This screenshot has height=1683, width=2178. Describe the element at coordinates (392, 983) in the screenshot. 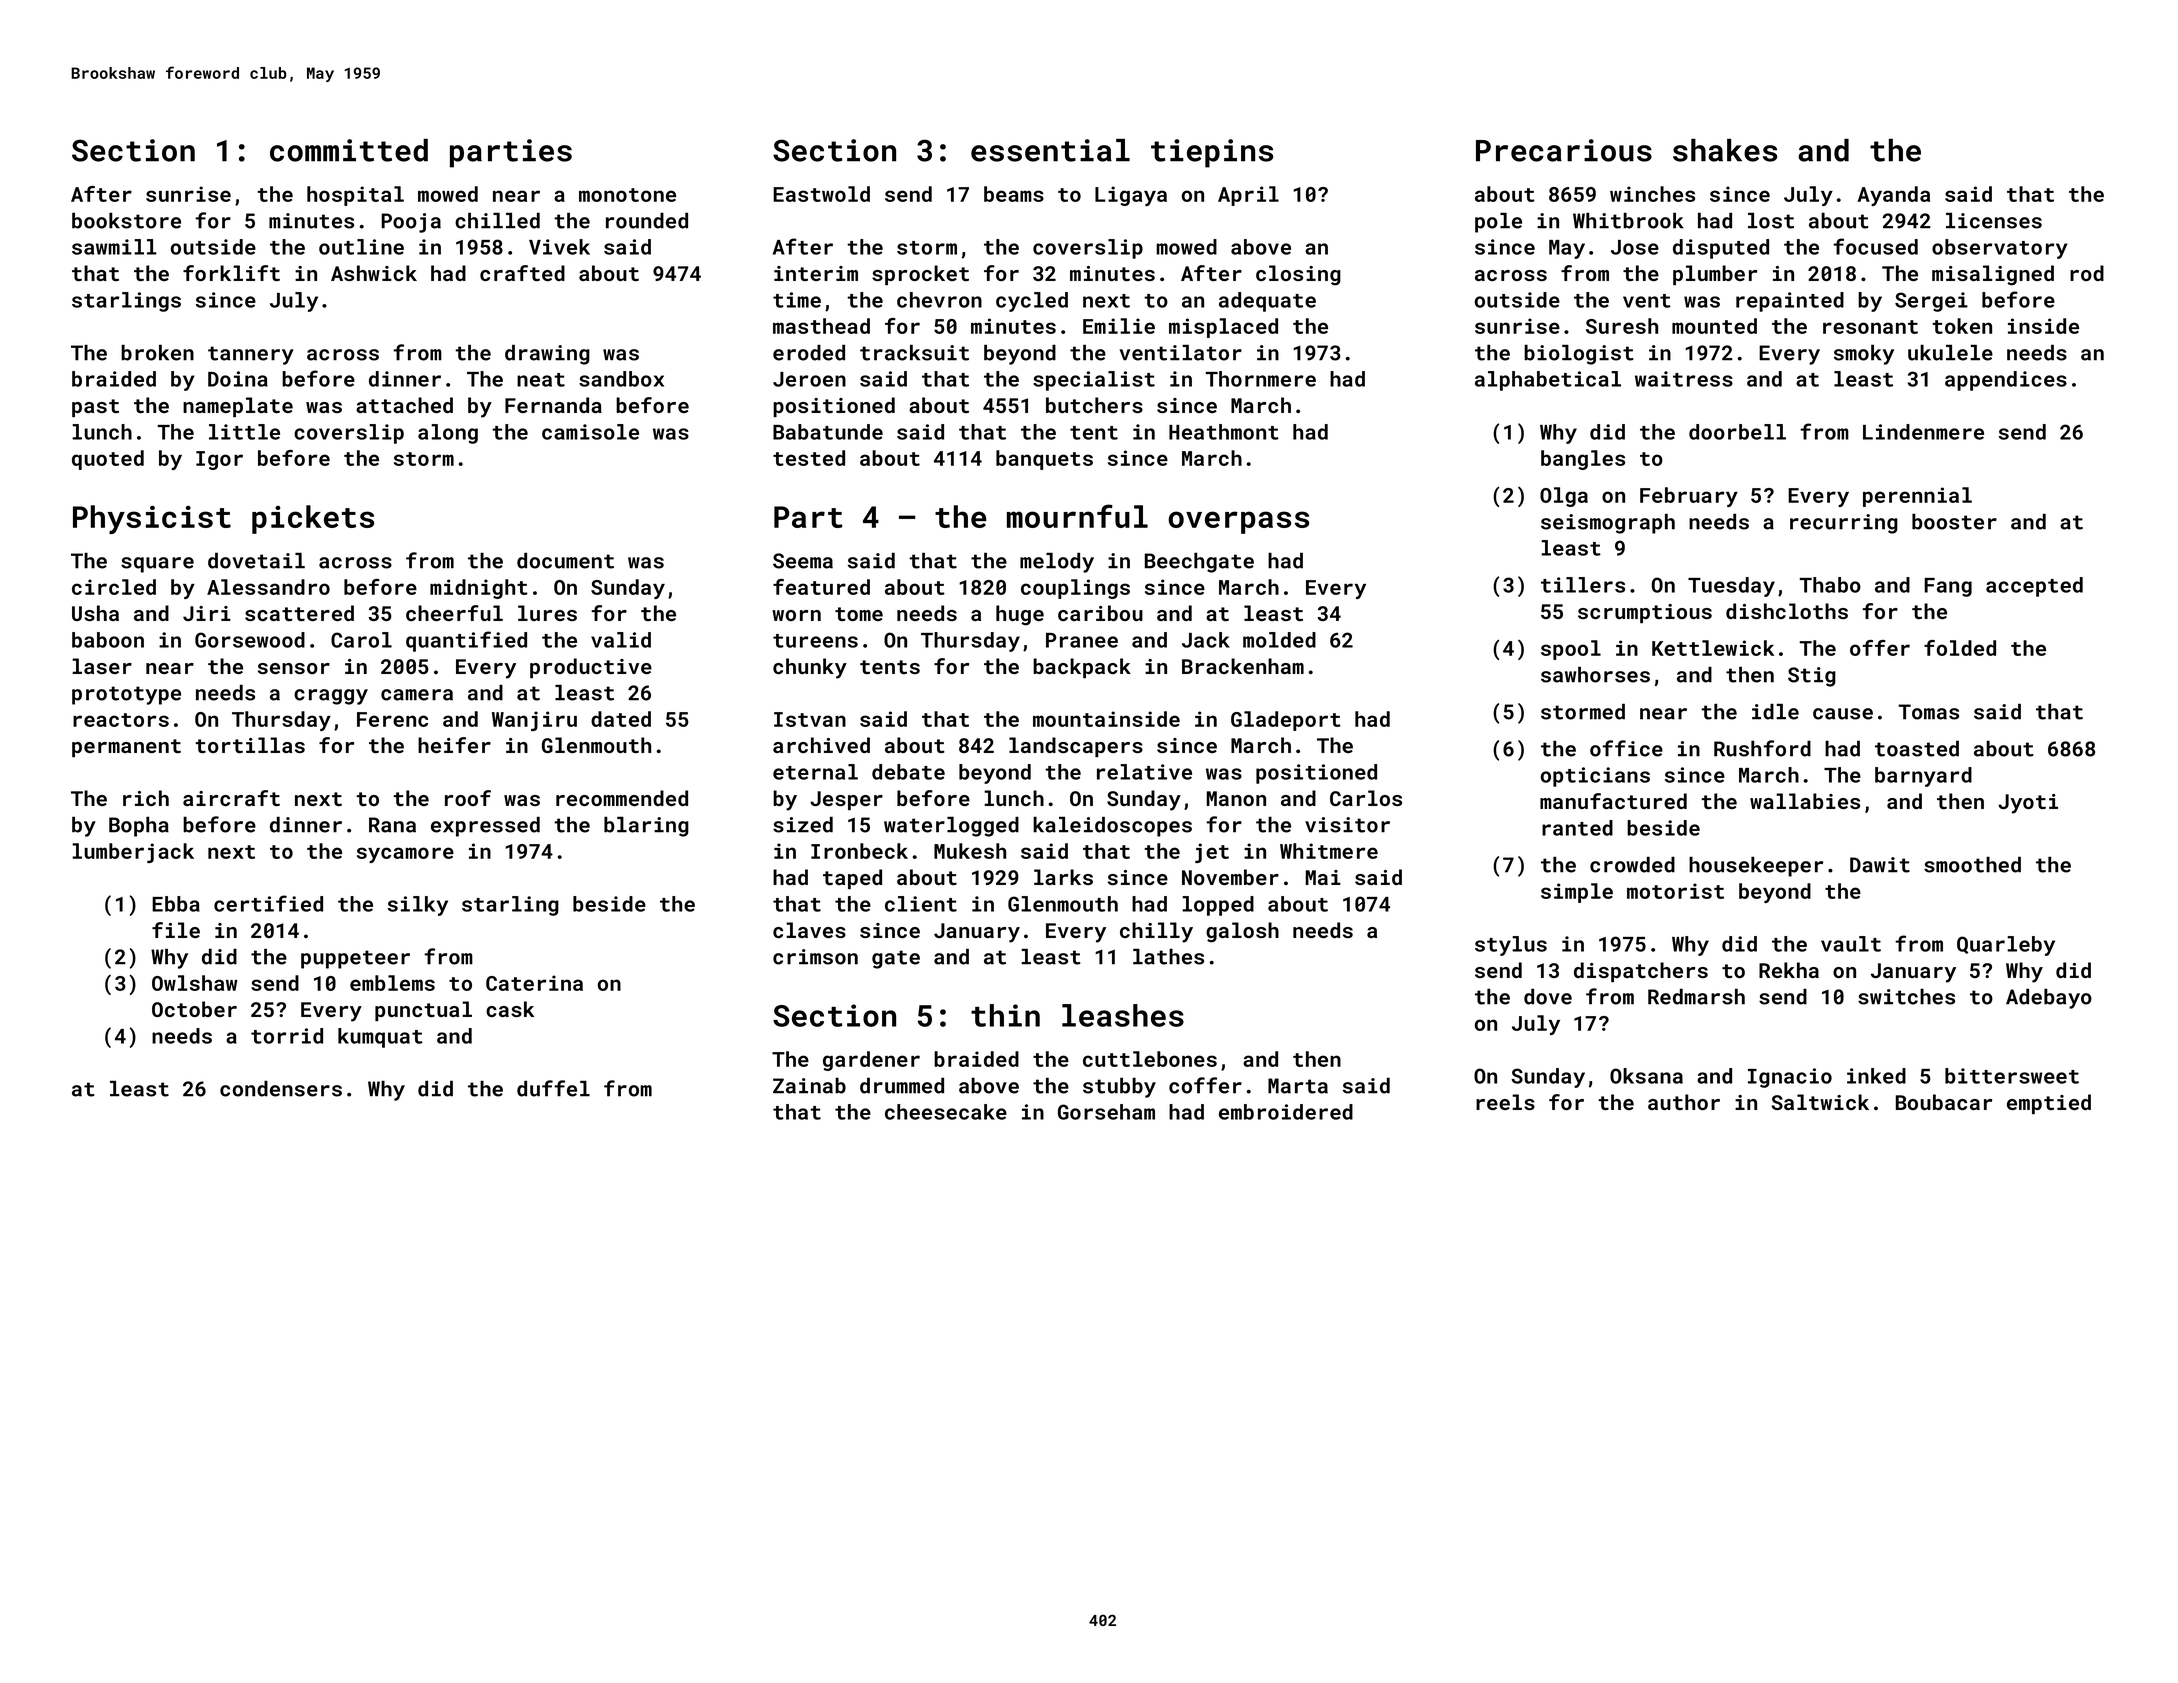

I see `emblems` at that location.
